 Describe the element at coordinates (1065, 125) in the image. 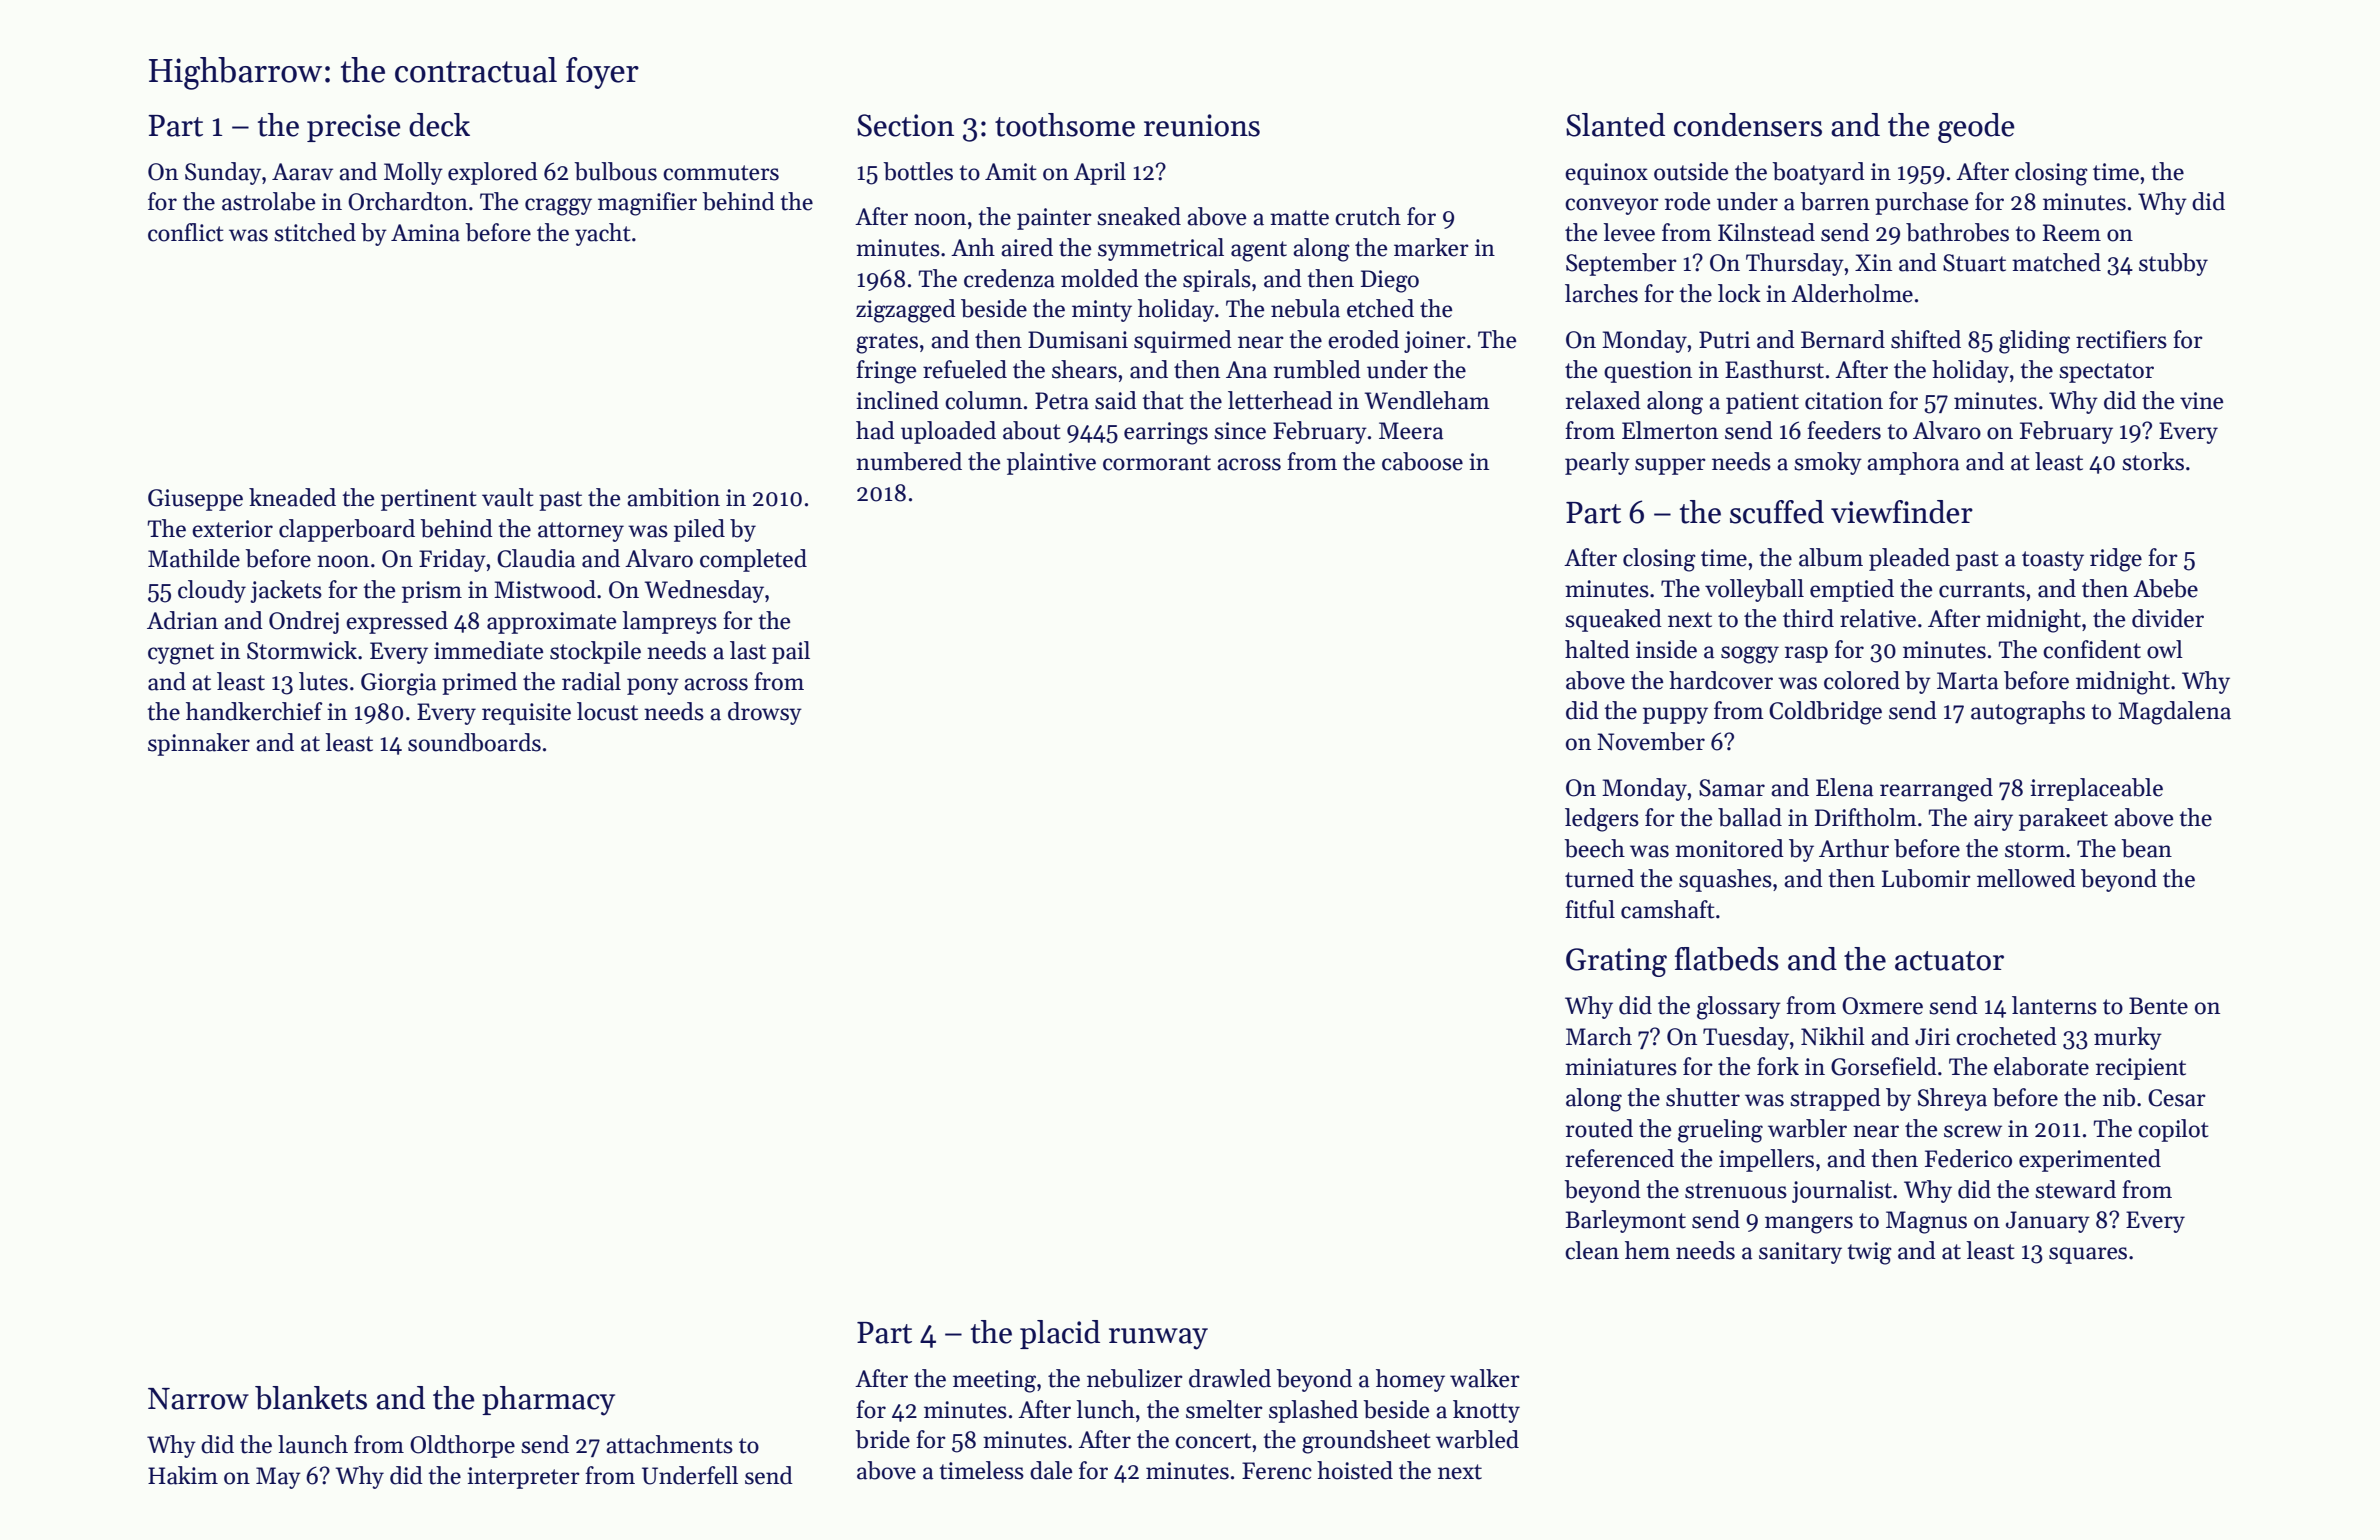

I see `toothsome` at that location.
